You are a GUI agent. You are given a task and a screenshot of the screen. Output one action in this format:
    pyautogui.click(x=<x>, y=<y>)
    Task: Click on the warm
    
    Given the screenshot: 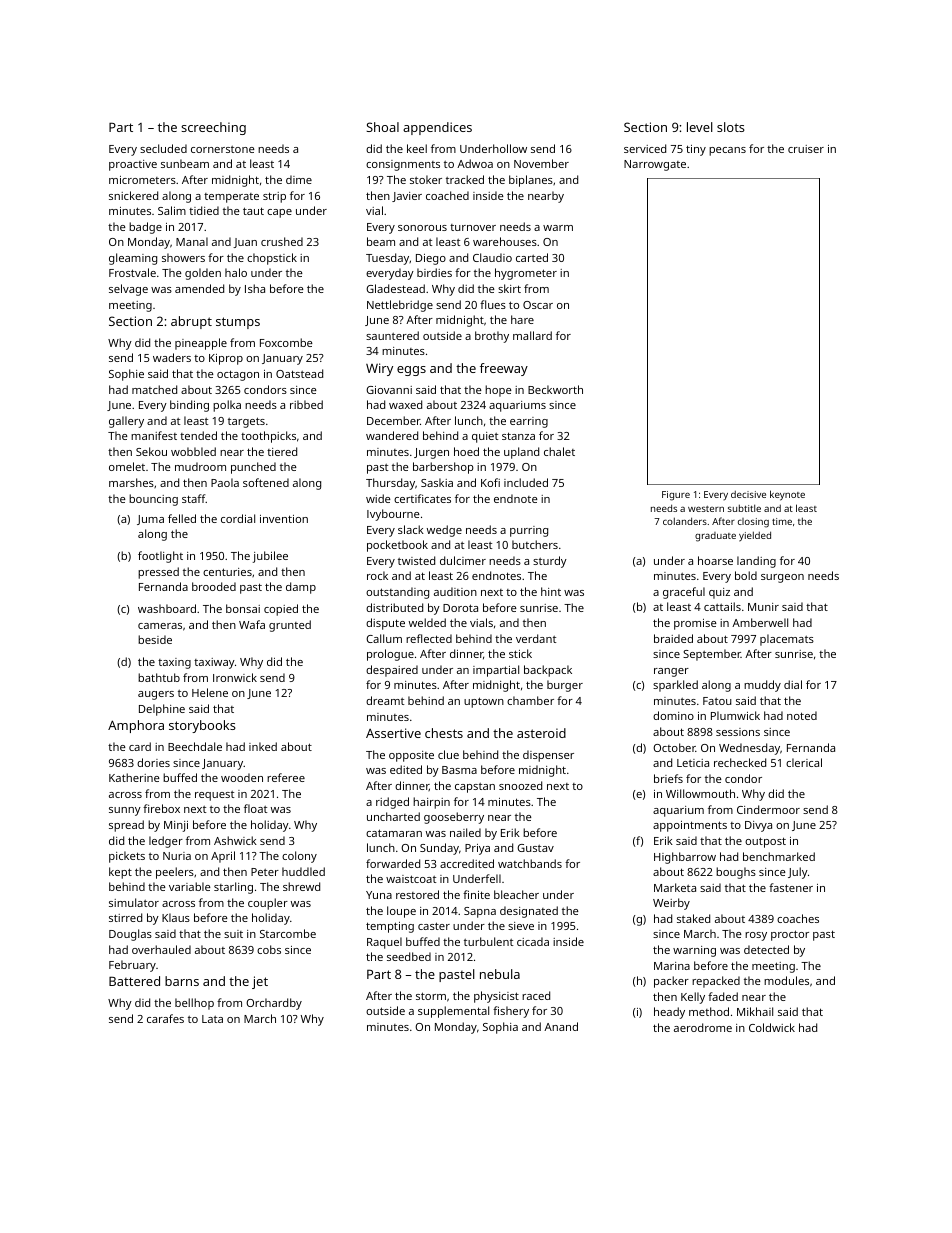 What is the action you would take?
    pyautogui.click(x=558, y=228)
